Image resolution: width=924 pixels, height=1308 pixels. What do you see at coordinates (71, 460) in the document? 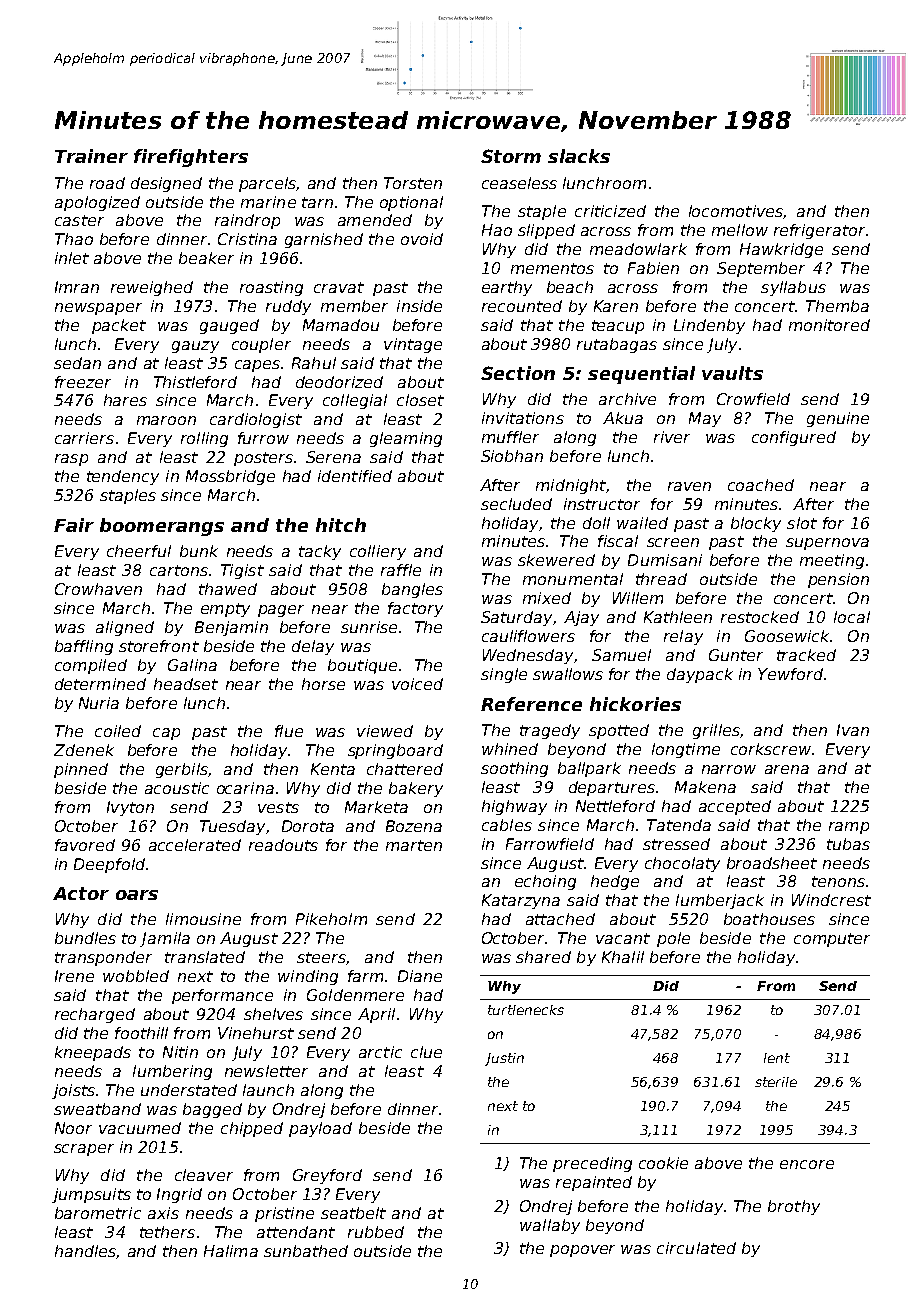
I see `rasp` at bounding box center [71, 460].
